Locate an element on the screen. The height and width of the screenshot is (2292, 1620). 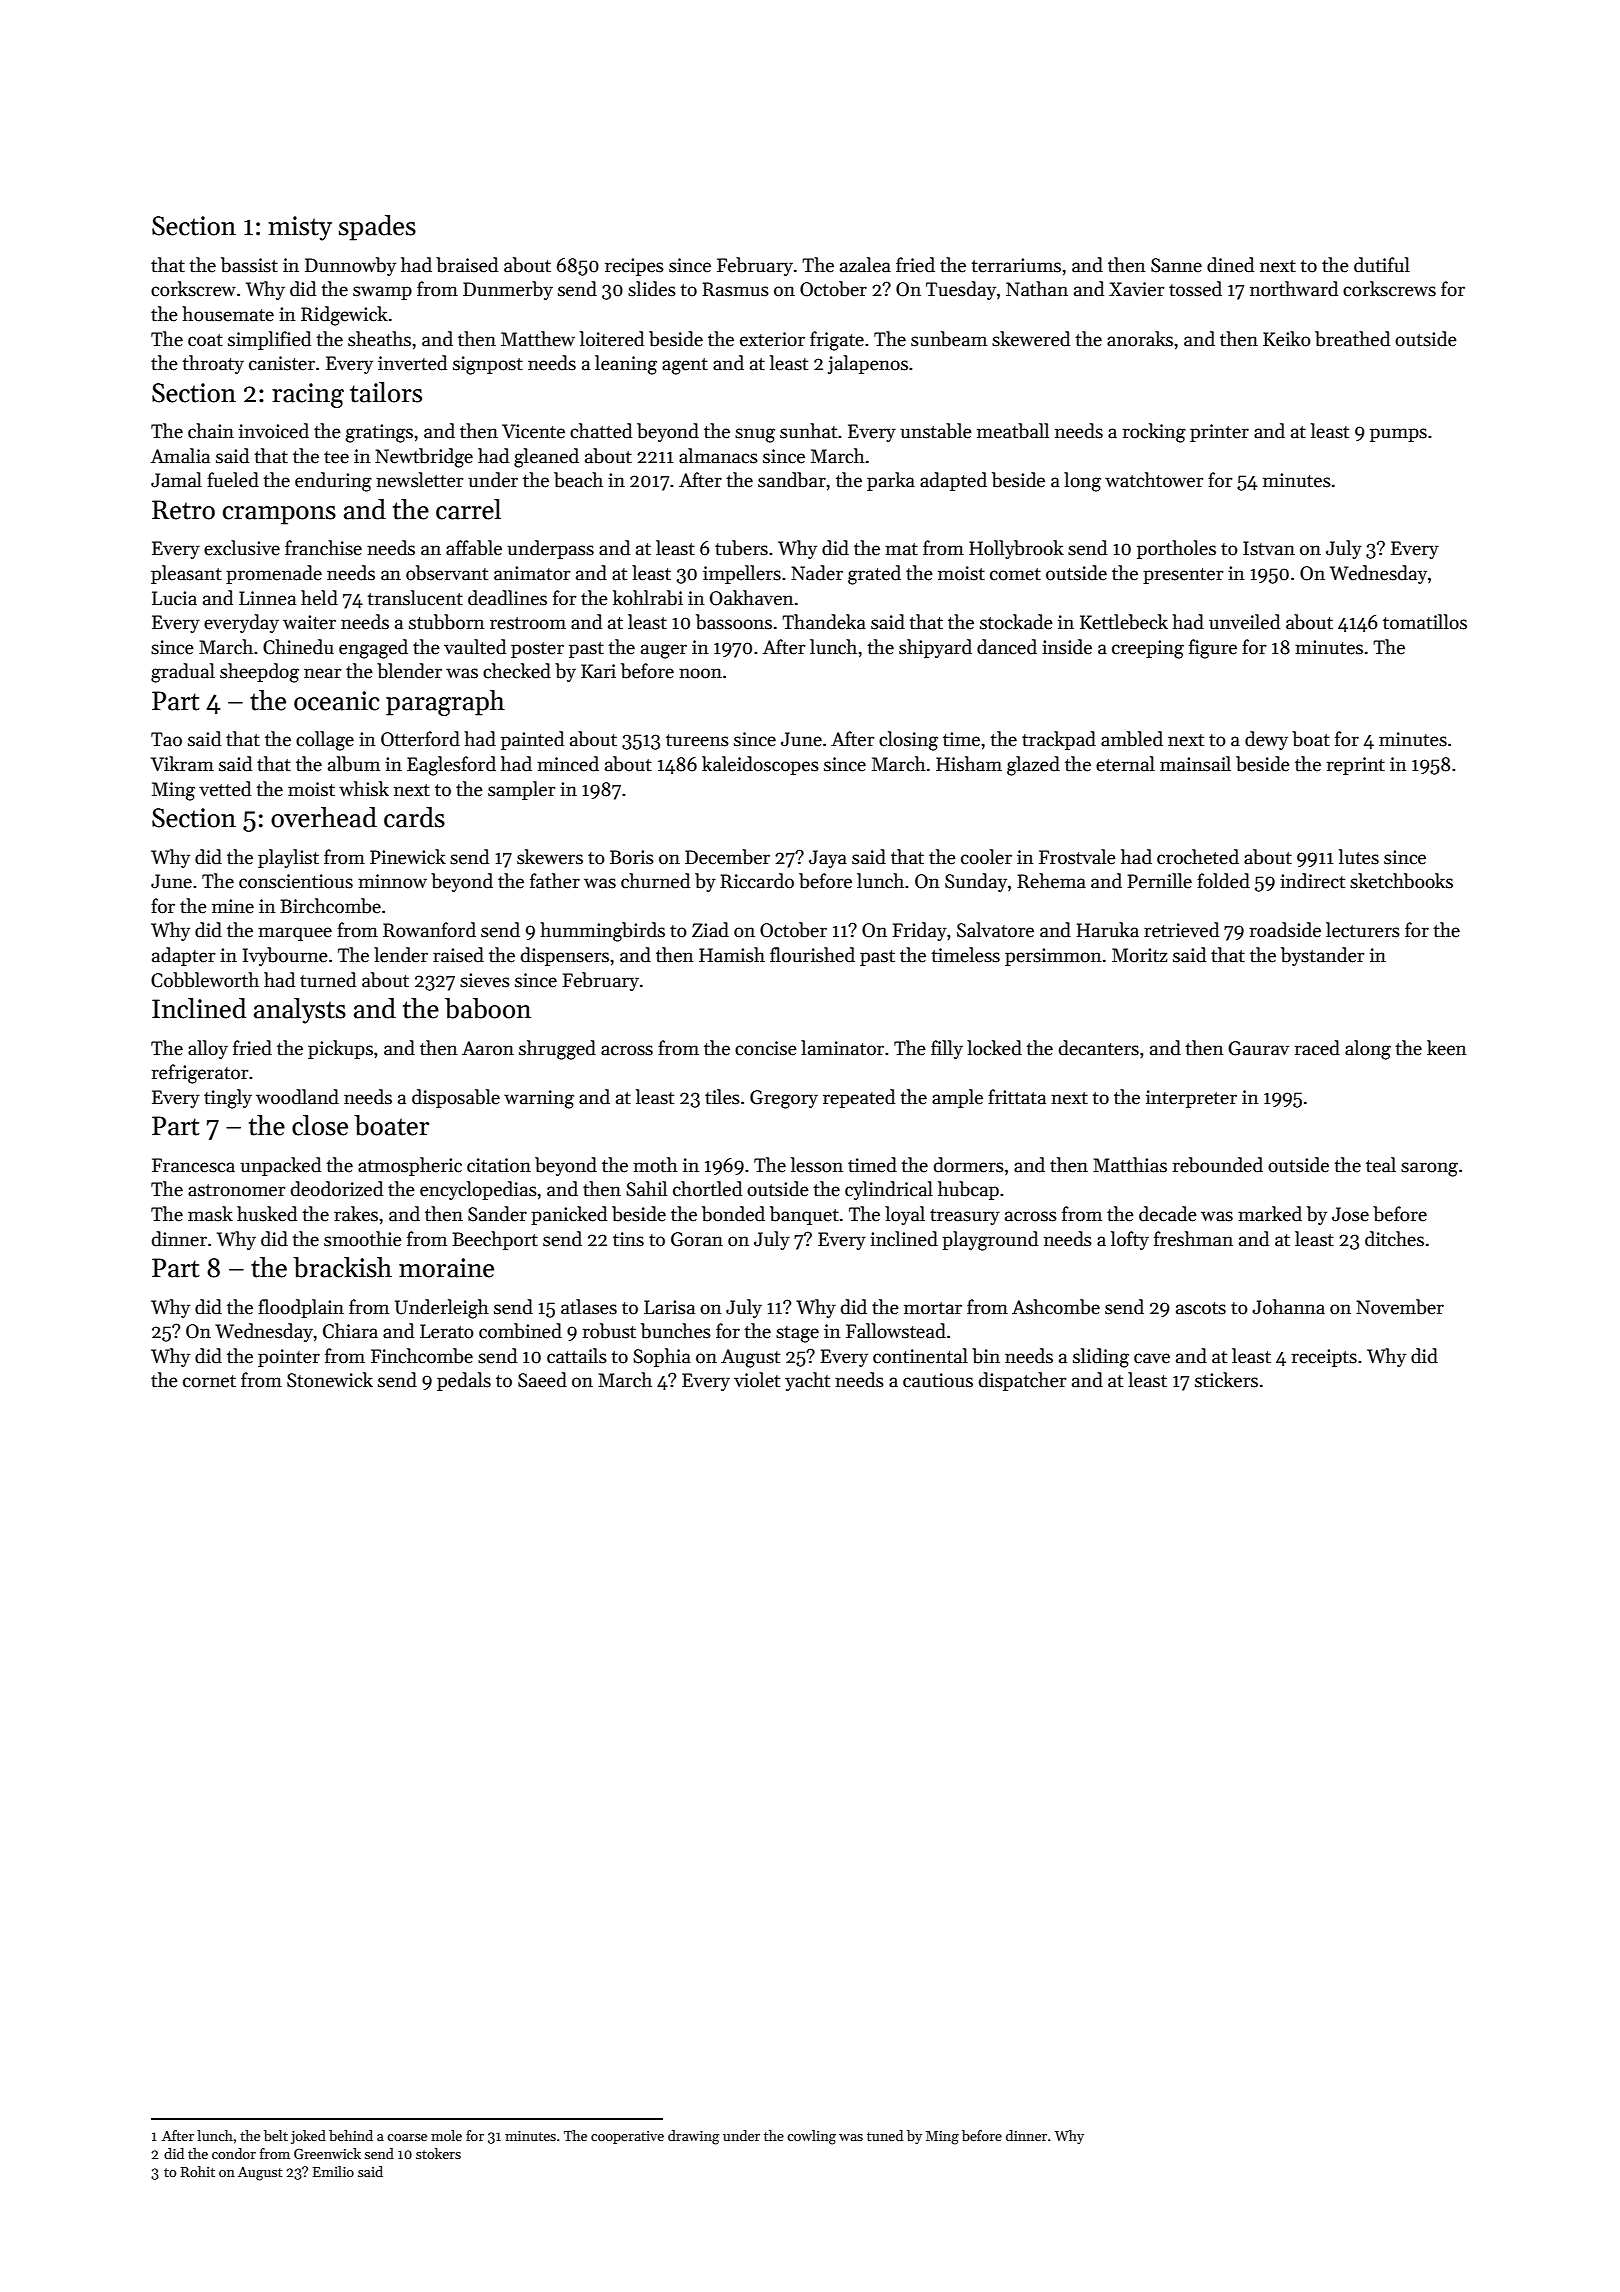
violet is located at coordinates (757, 1380).
